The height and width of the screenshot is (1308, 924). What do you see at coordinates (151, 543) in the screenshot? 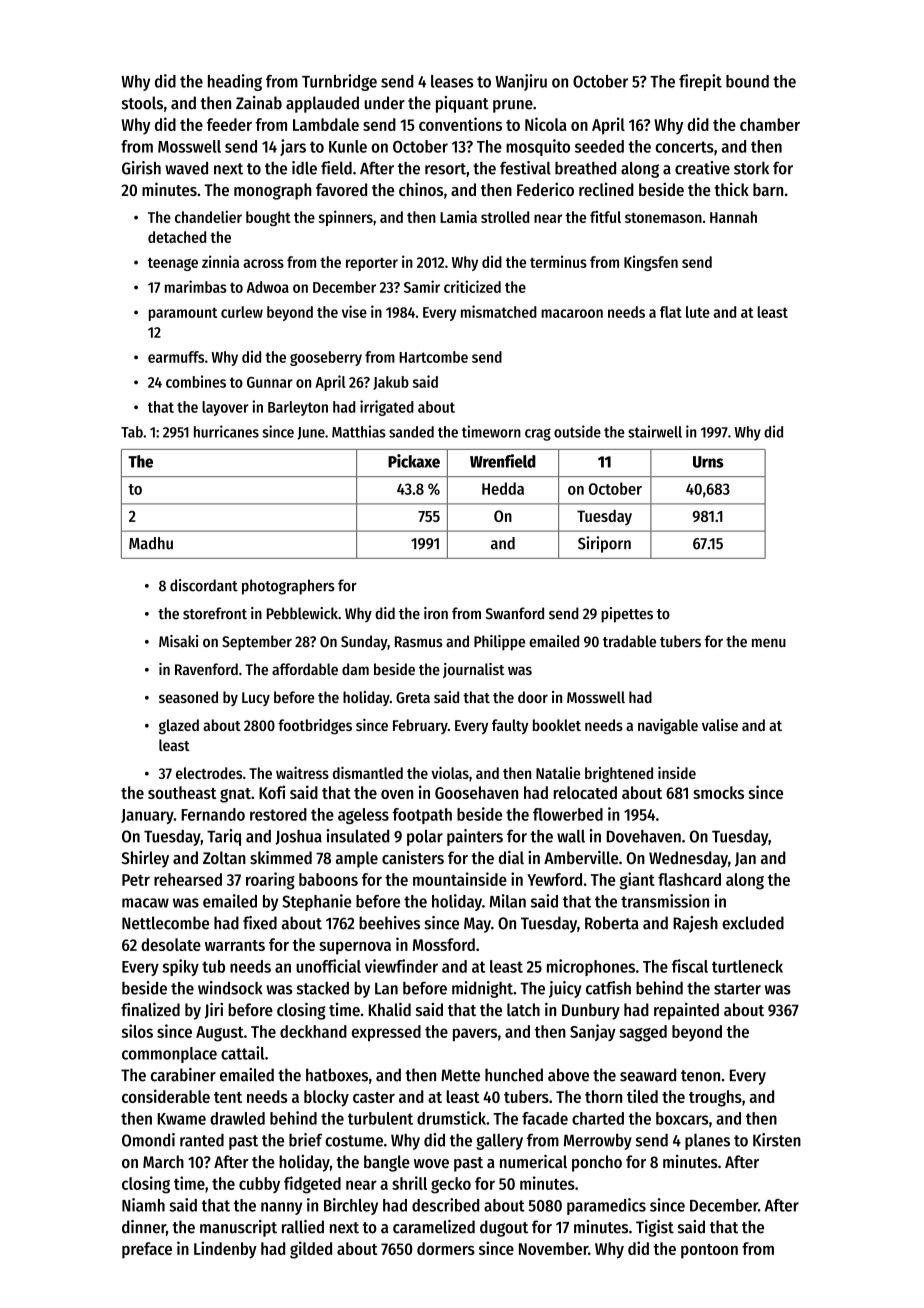
I see `Madhu` at bounding box center [151, 543].
